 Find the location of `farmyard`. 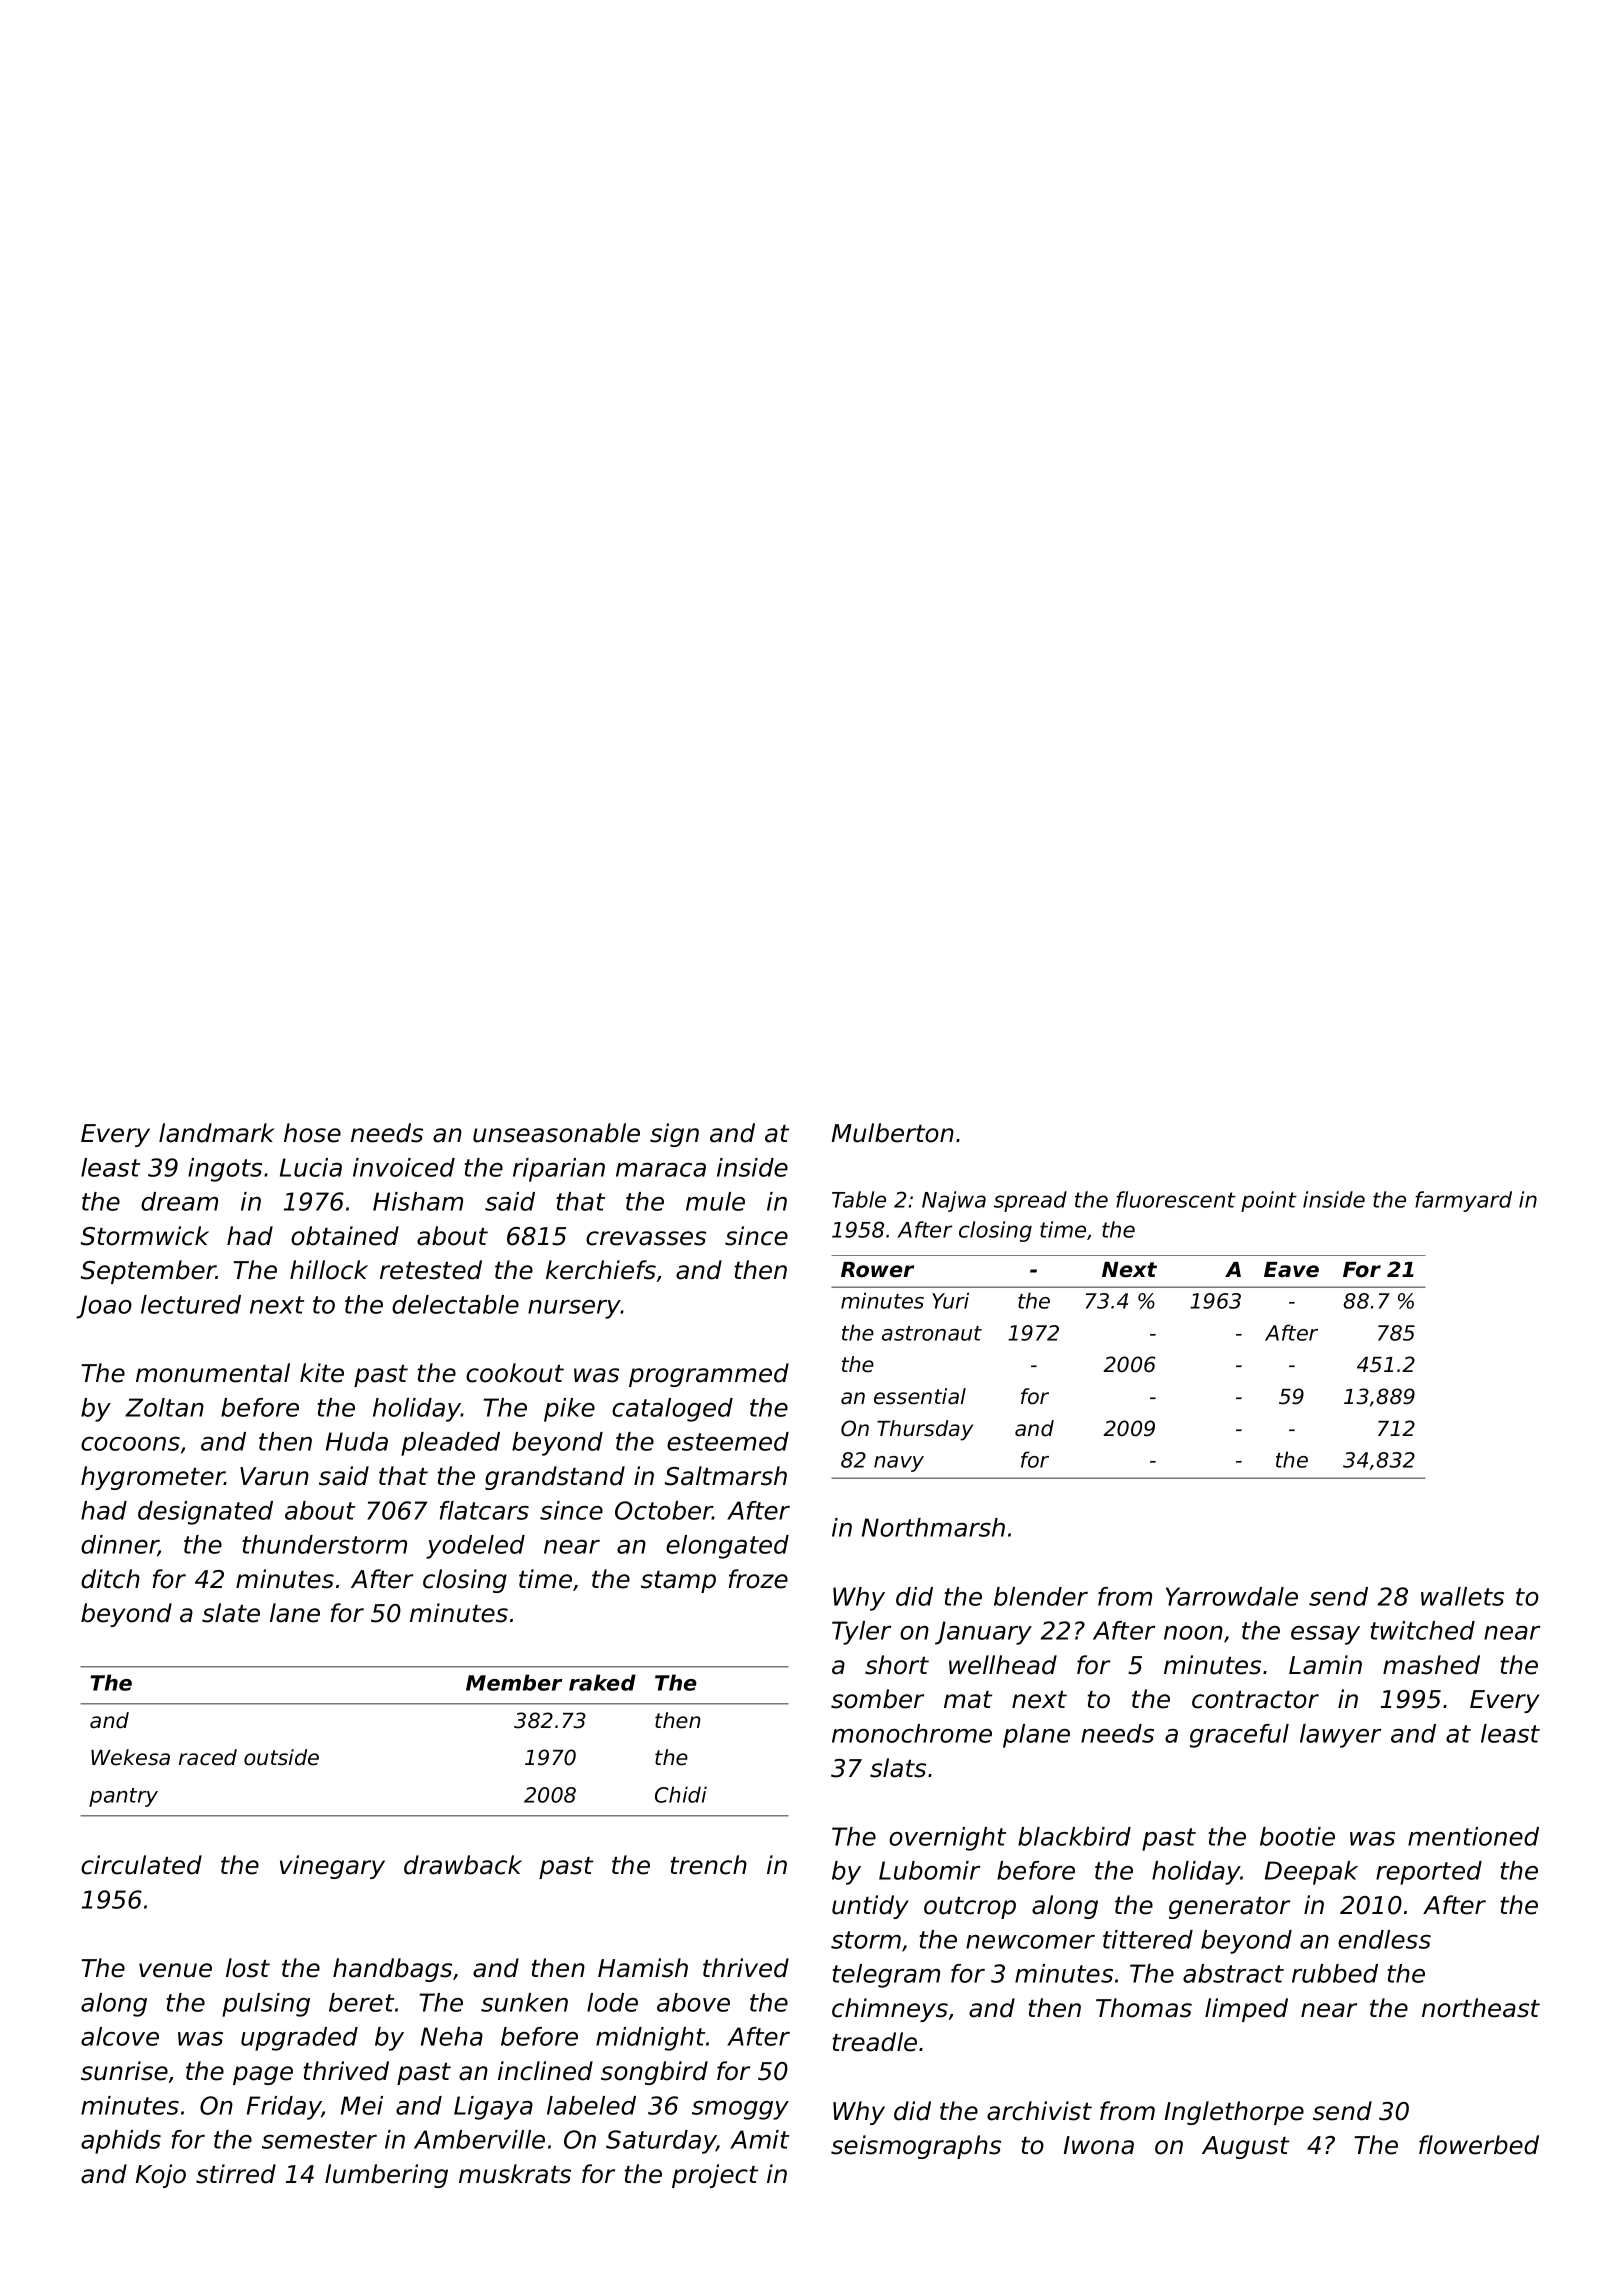

farmyard is located at coordinates (1463, 1201).
